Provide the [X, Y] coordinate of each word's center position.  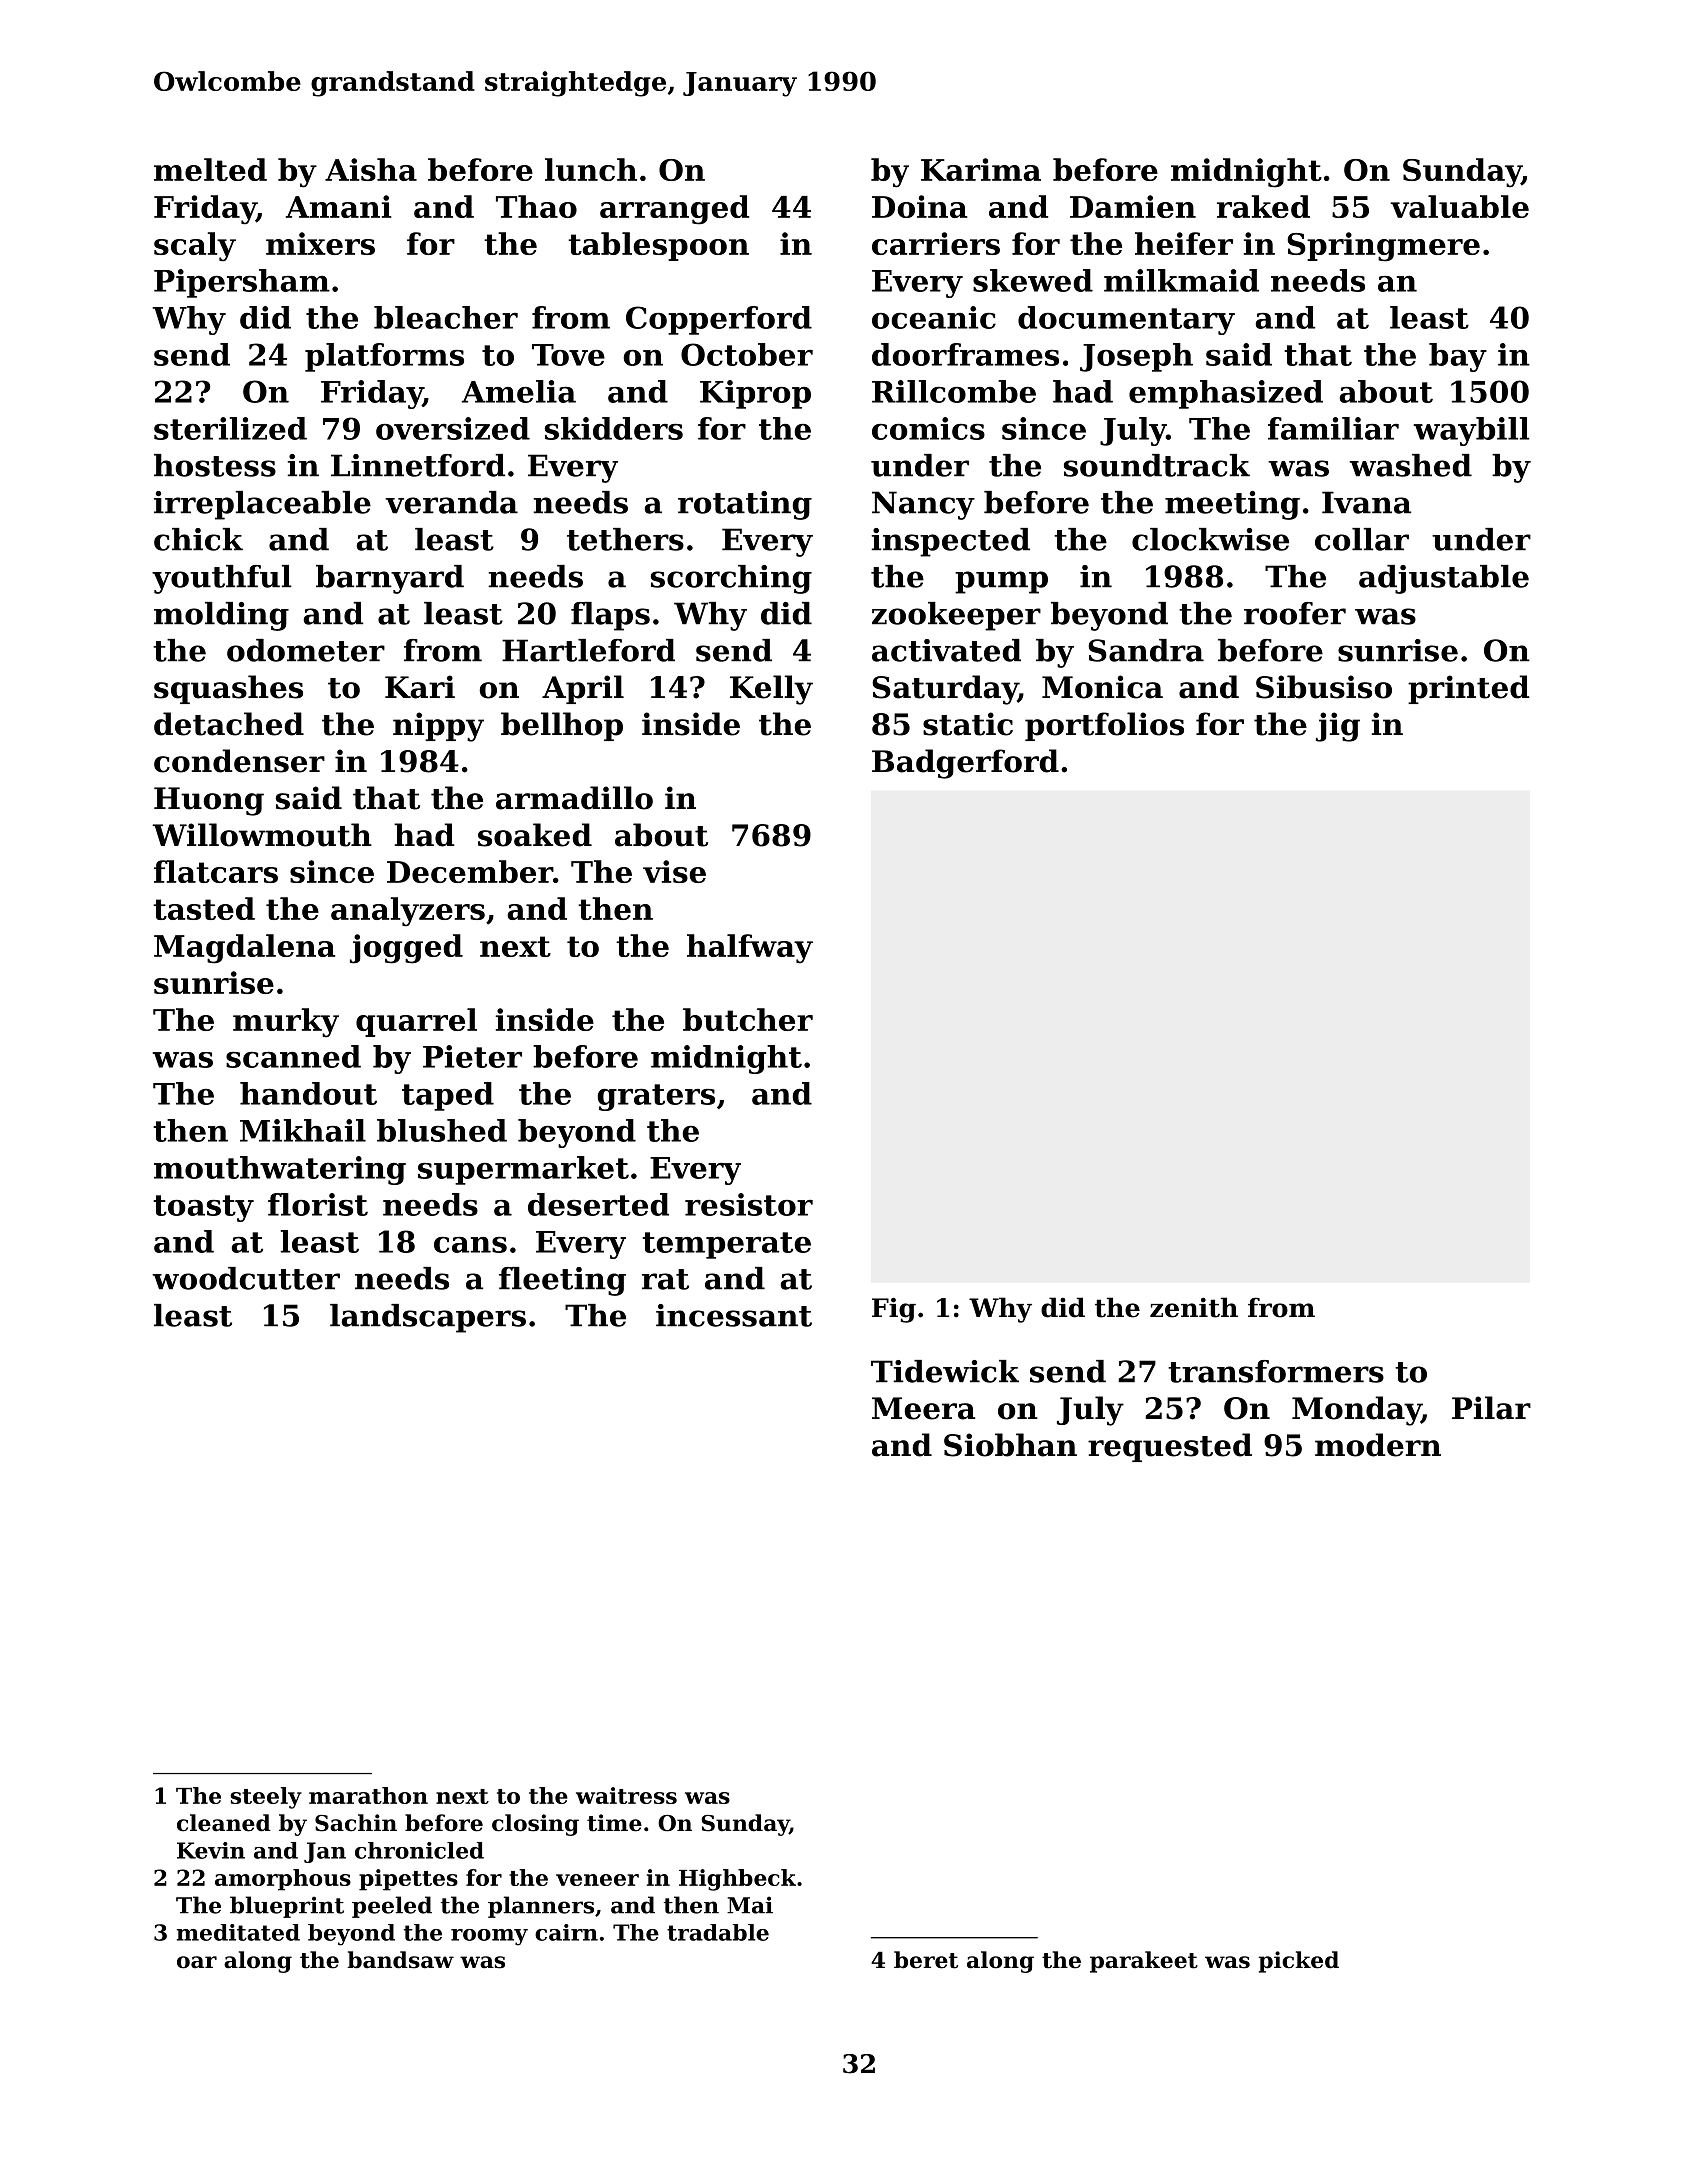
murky [286, 1023]
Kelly [771, 690]
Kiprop [755, 394]
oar [197, 1962]
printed [1468, 689]
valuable [1459, 206]
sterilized [230, 428]
